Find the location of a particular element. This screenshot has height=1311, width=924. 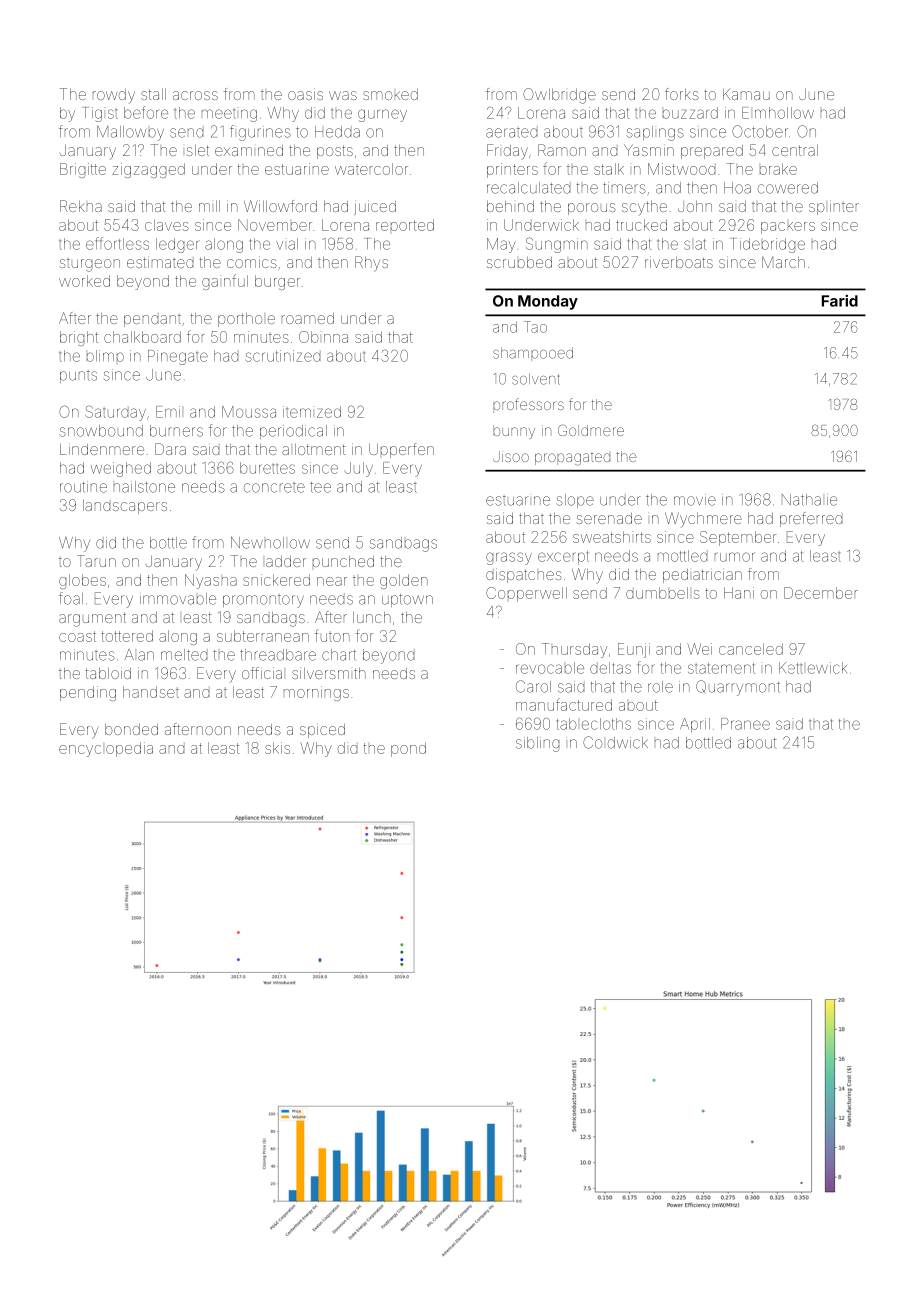

Farid is located at coordinates (840, 301).
